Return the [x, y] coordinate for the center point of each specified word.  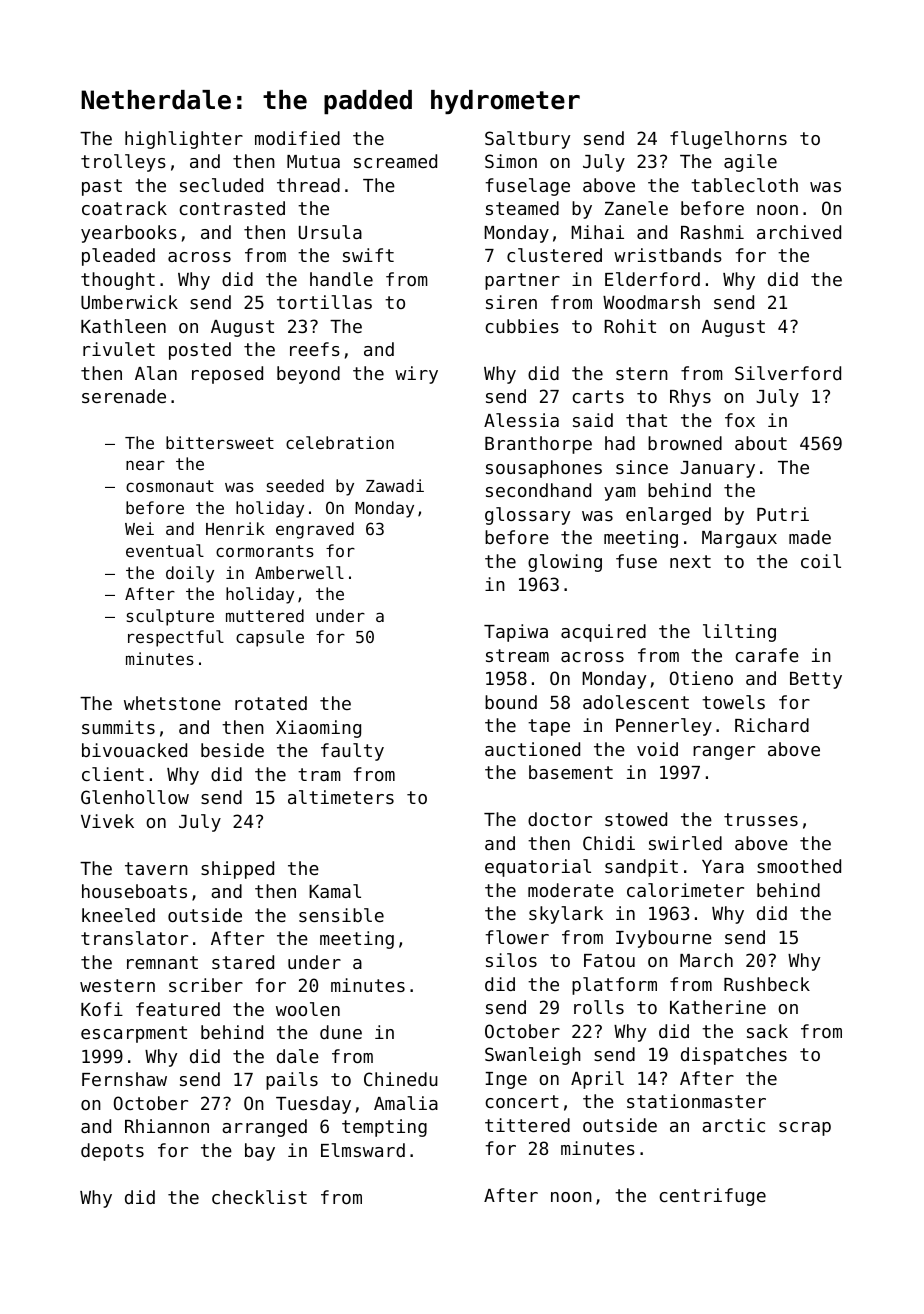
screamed [395, 161]
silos [511, 960]
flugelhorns [728, 140]
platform [614, 986]
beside [232, 750]
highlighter [184, 140]
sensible [341, 915]
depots [112, 1152]
